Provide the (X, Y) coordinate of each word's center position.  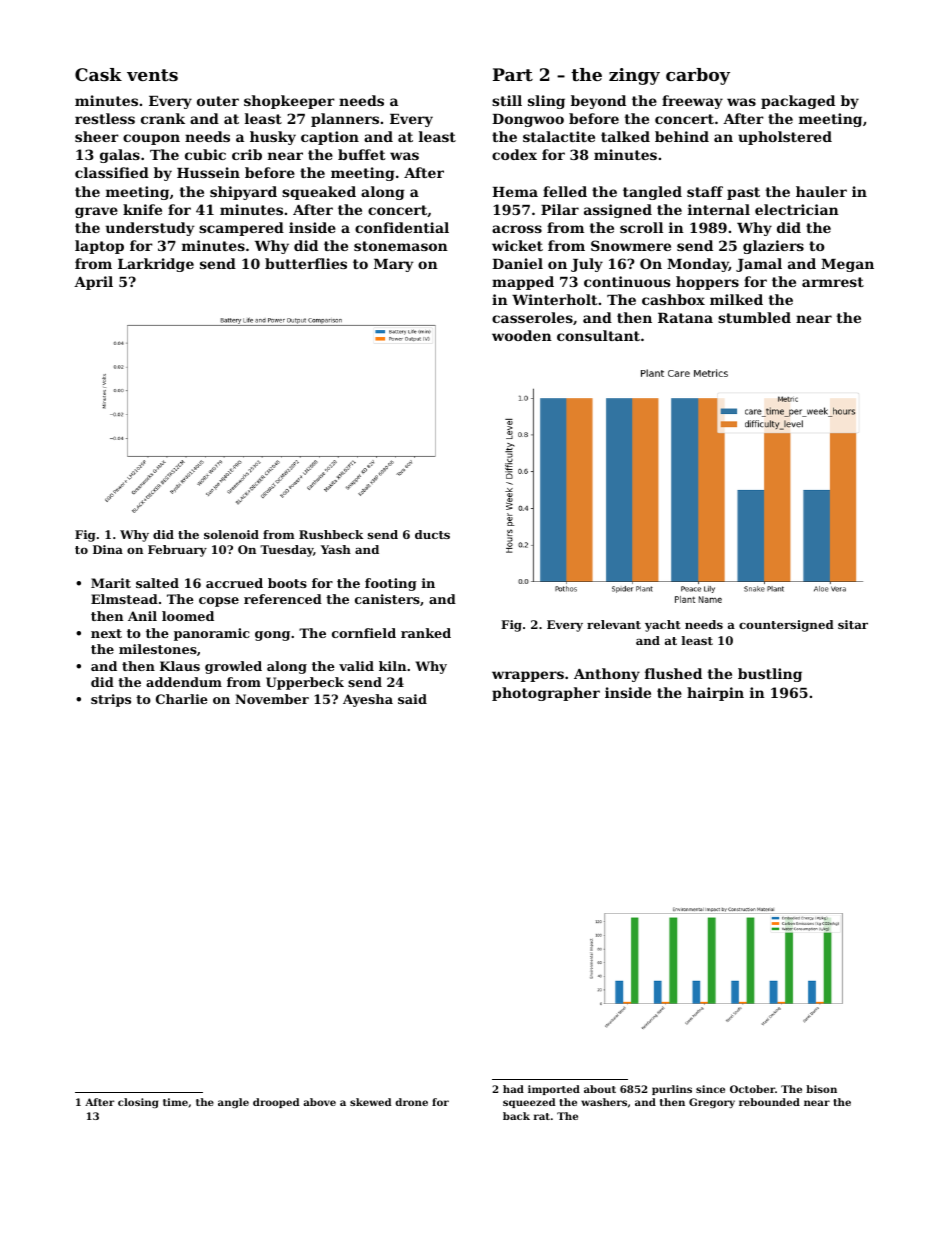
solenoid (231, 534)
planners (345, 120)
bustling (770, 675)
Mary (394, 265)
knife (142, 209)
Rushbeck (331, 534)
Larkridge (156, 265)
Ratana (685, 318)
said (412, 699)
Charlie (182, 699)
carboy (698, 76)
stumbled (754, 317)
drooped (276, 1103)
